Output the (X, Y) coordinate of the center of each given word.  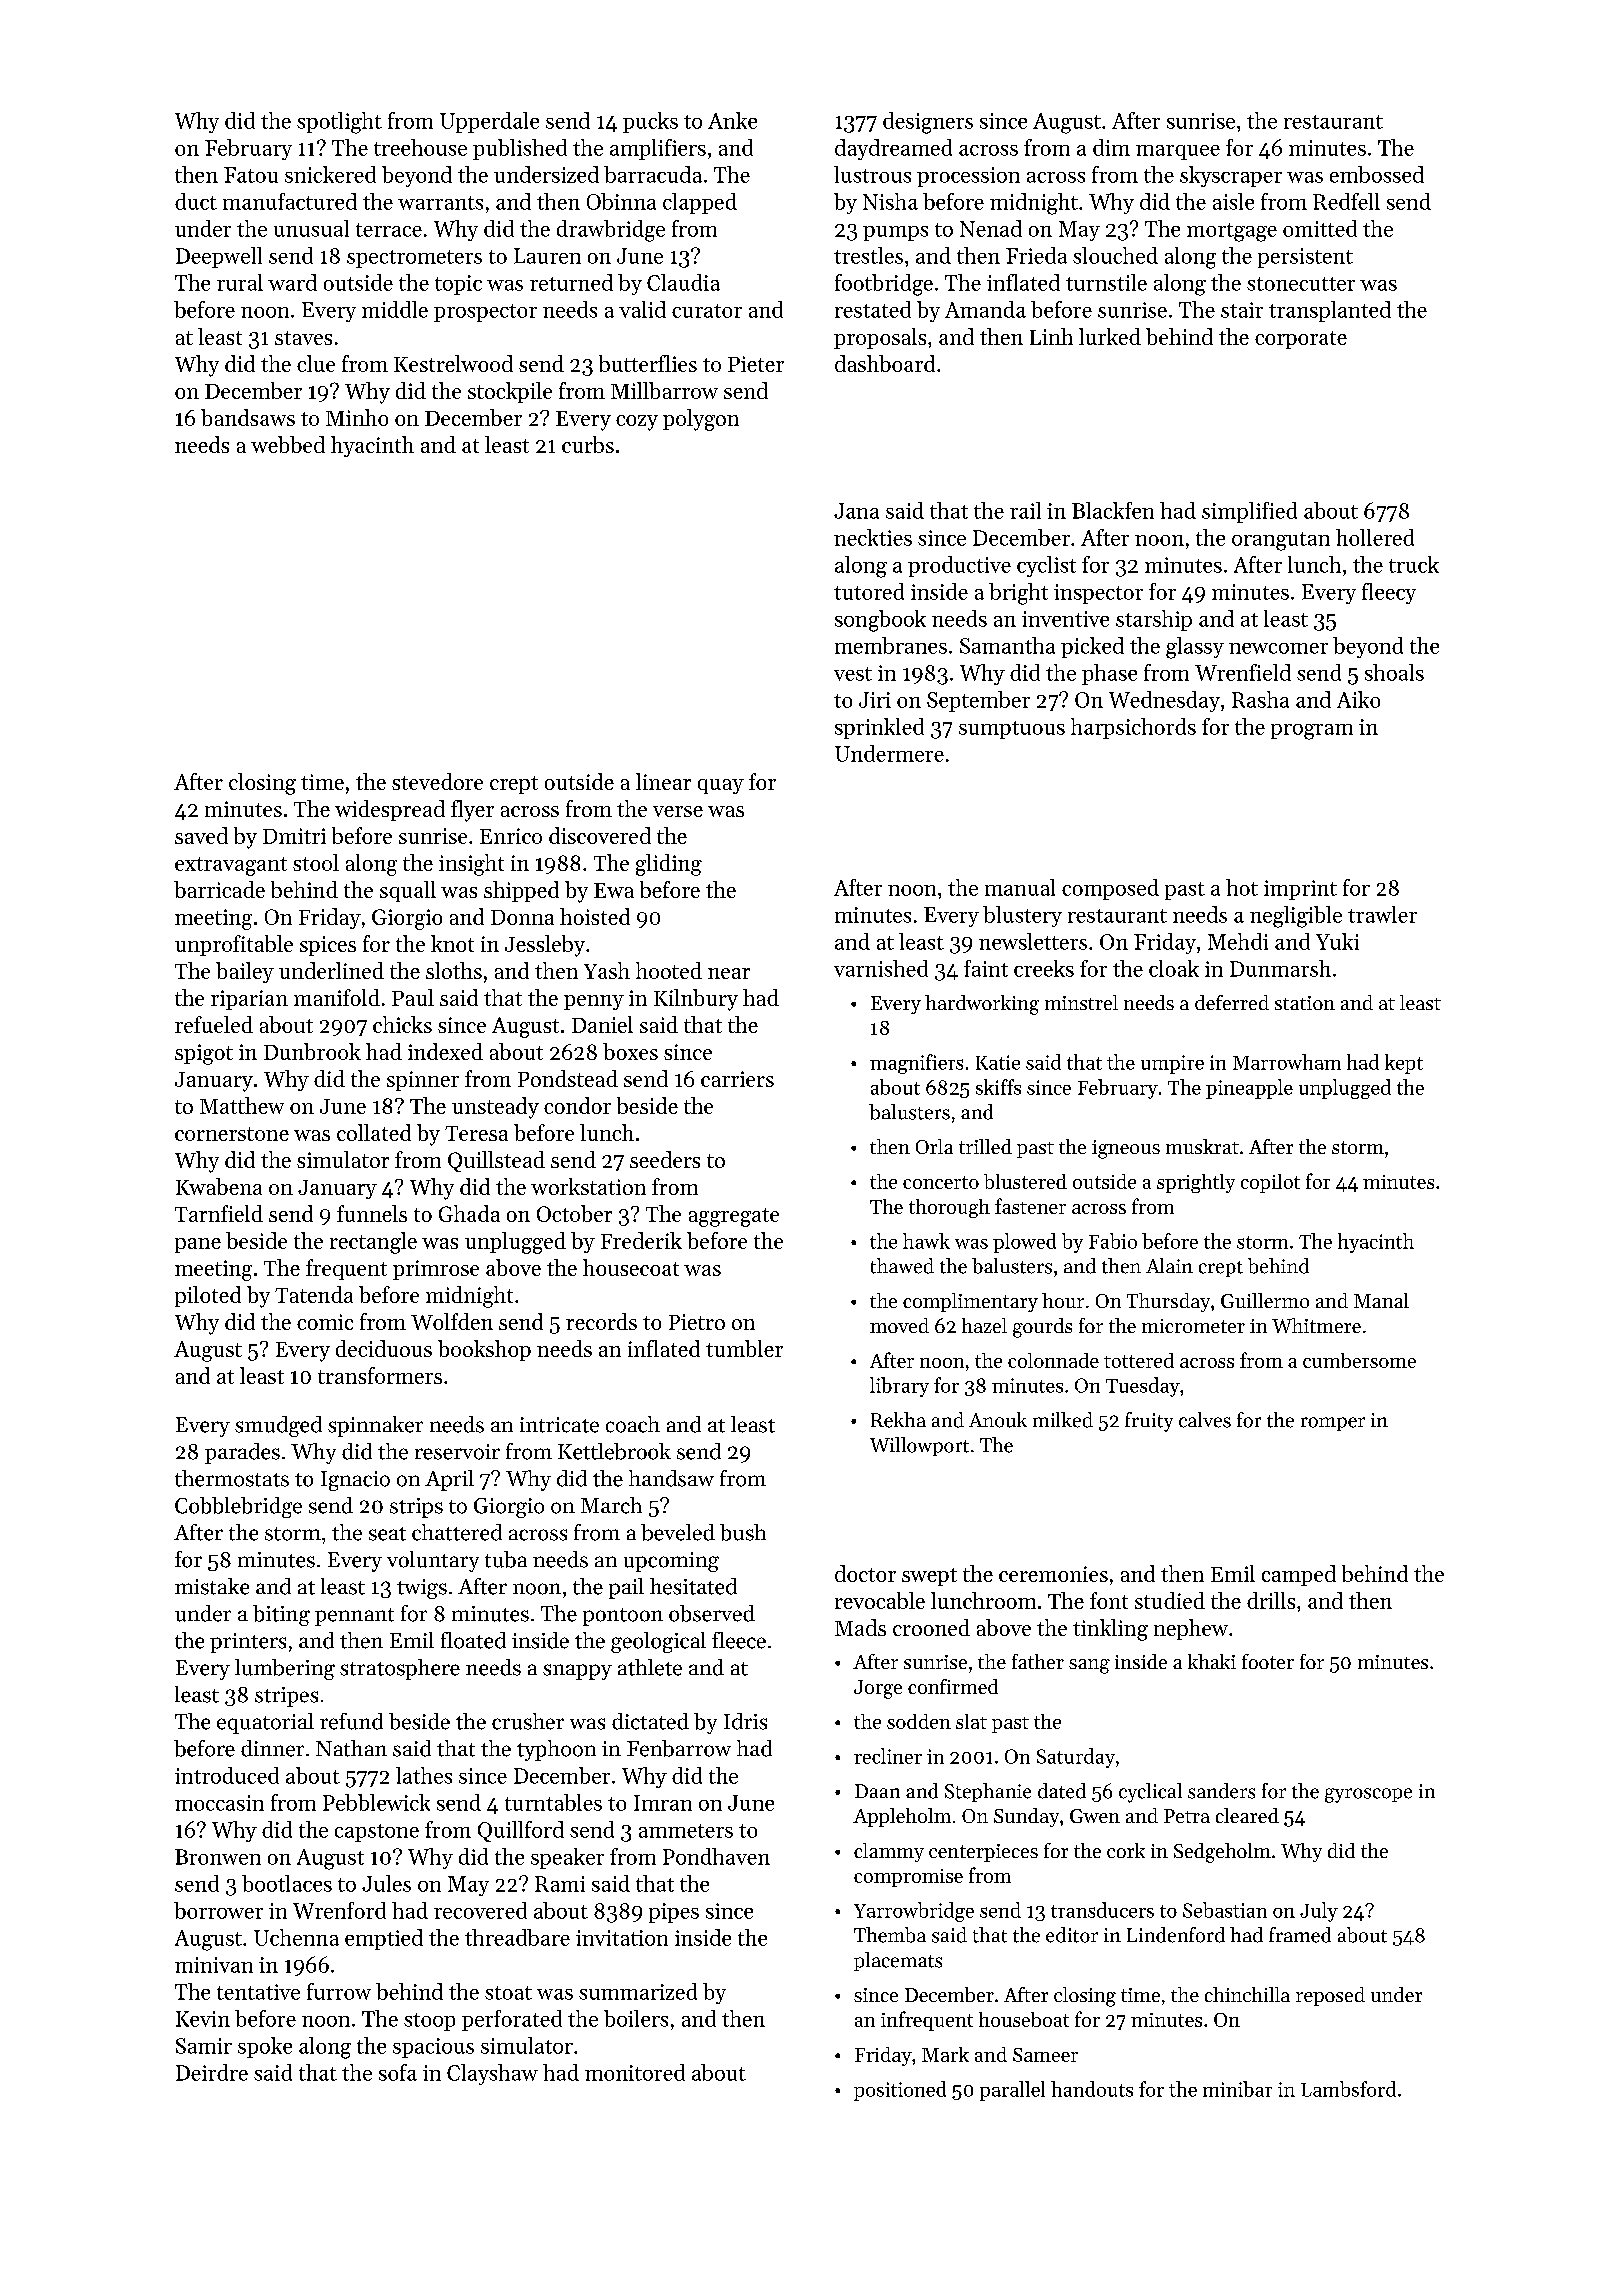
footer (1268, 1661)
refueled (214, 1024)
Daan (877, 1791)
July (1319, 1912)
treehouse (420, 147)
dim (1111, 147)
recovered (480, 1910)
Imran (663, 1803)
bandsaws (248, 417)
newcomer (1278, 648)
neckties (873, 537)
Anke (732, 120)
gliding (669, 865)
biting (281, 1615)
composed (1110, 889)
